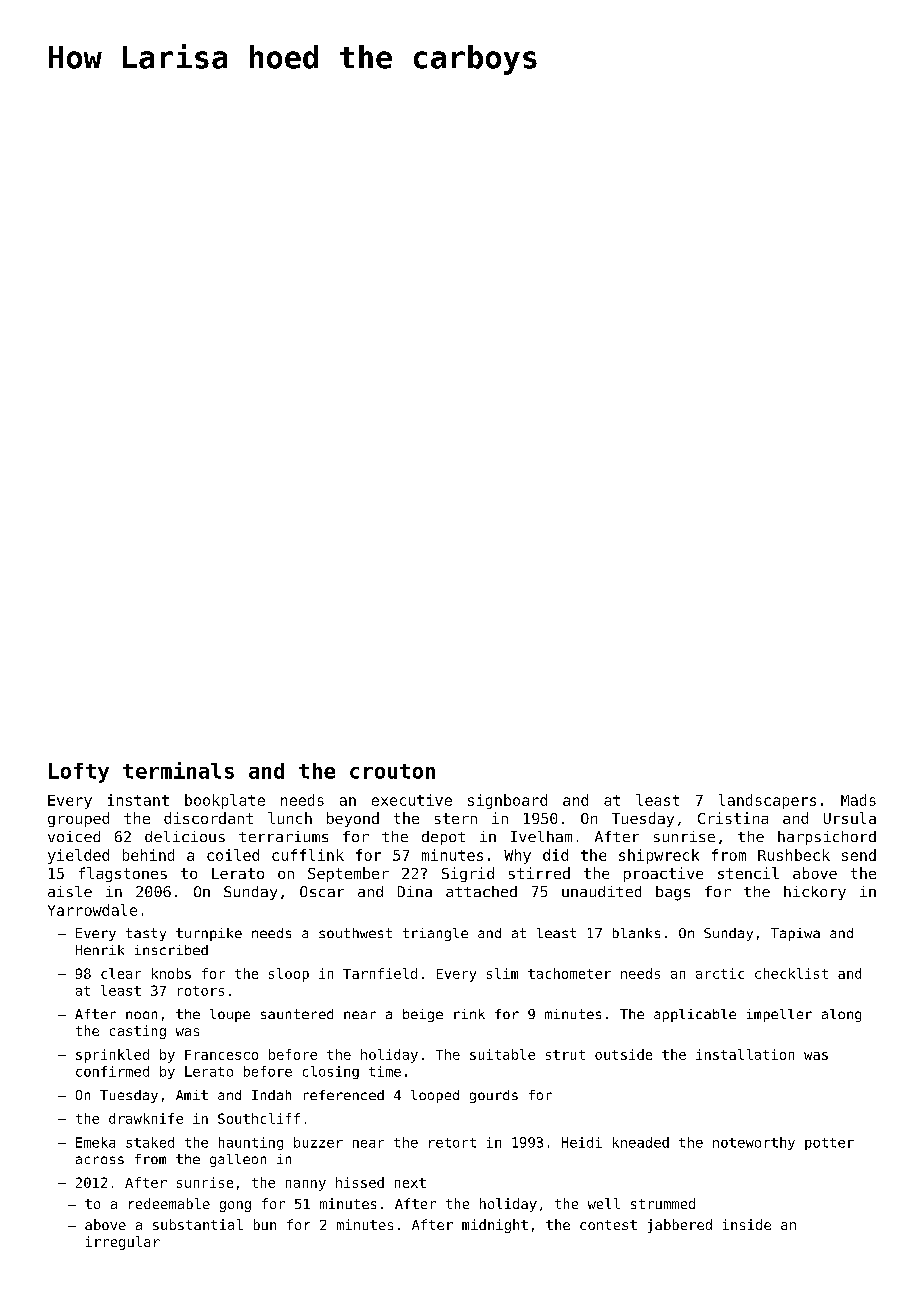  Describe the element at coordinates (565, 1055) in the document. I see `strut` at that location.
